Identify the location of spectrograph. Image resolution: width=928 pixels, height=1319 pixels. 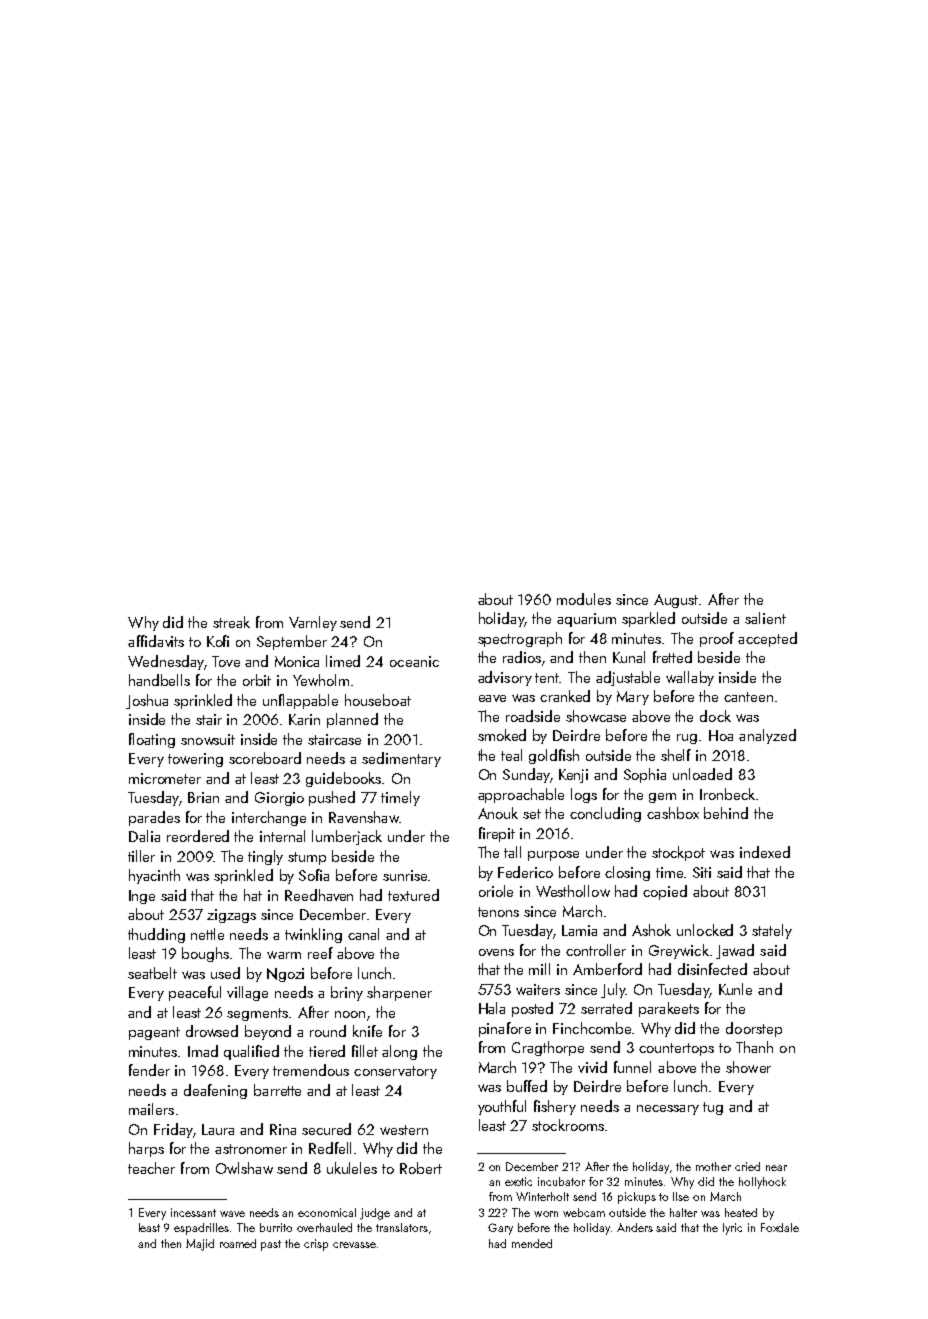
(520, 639).
